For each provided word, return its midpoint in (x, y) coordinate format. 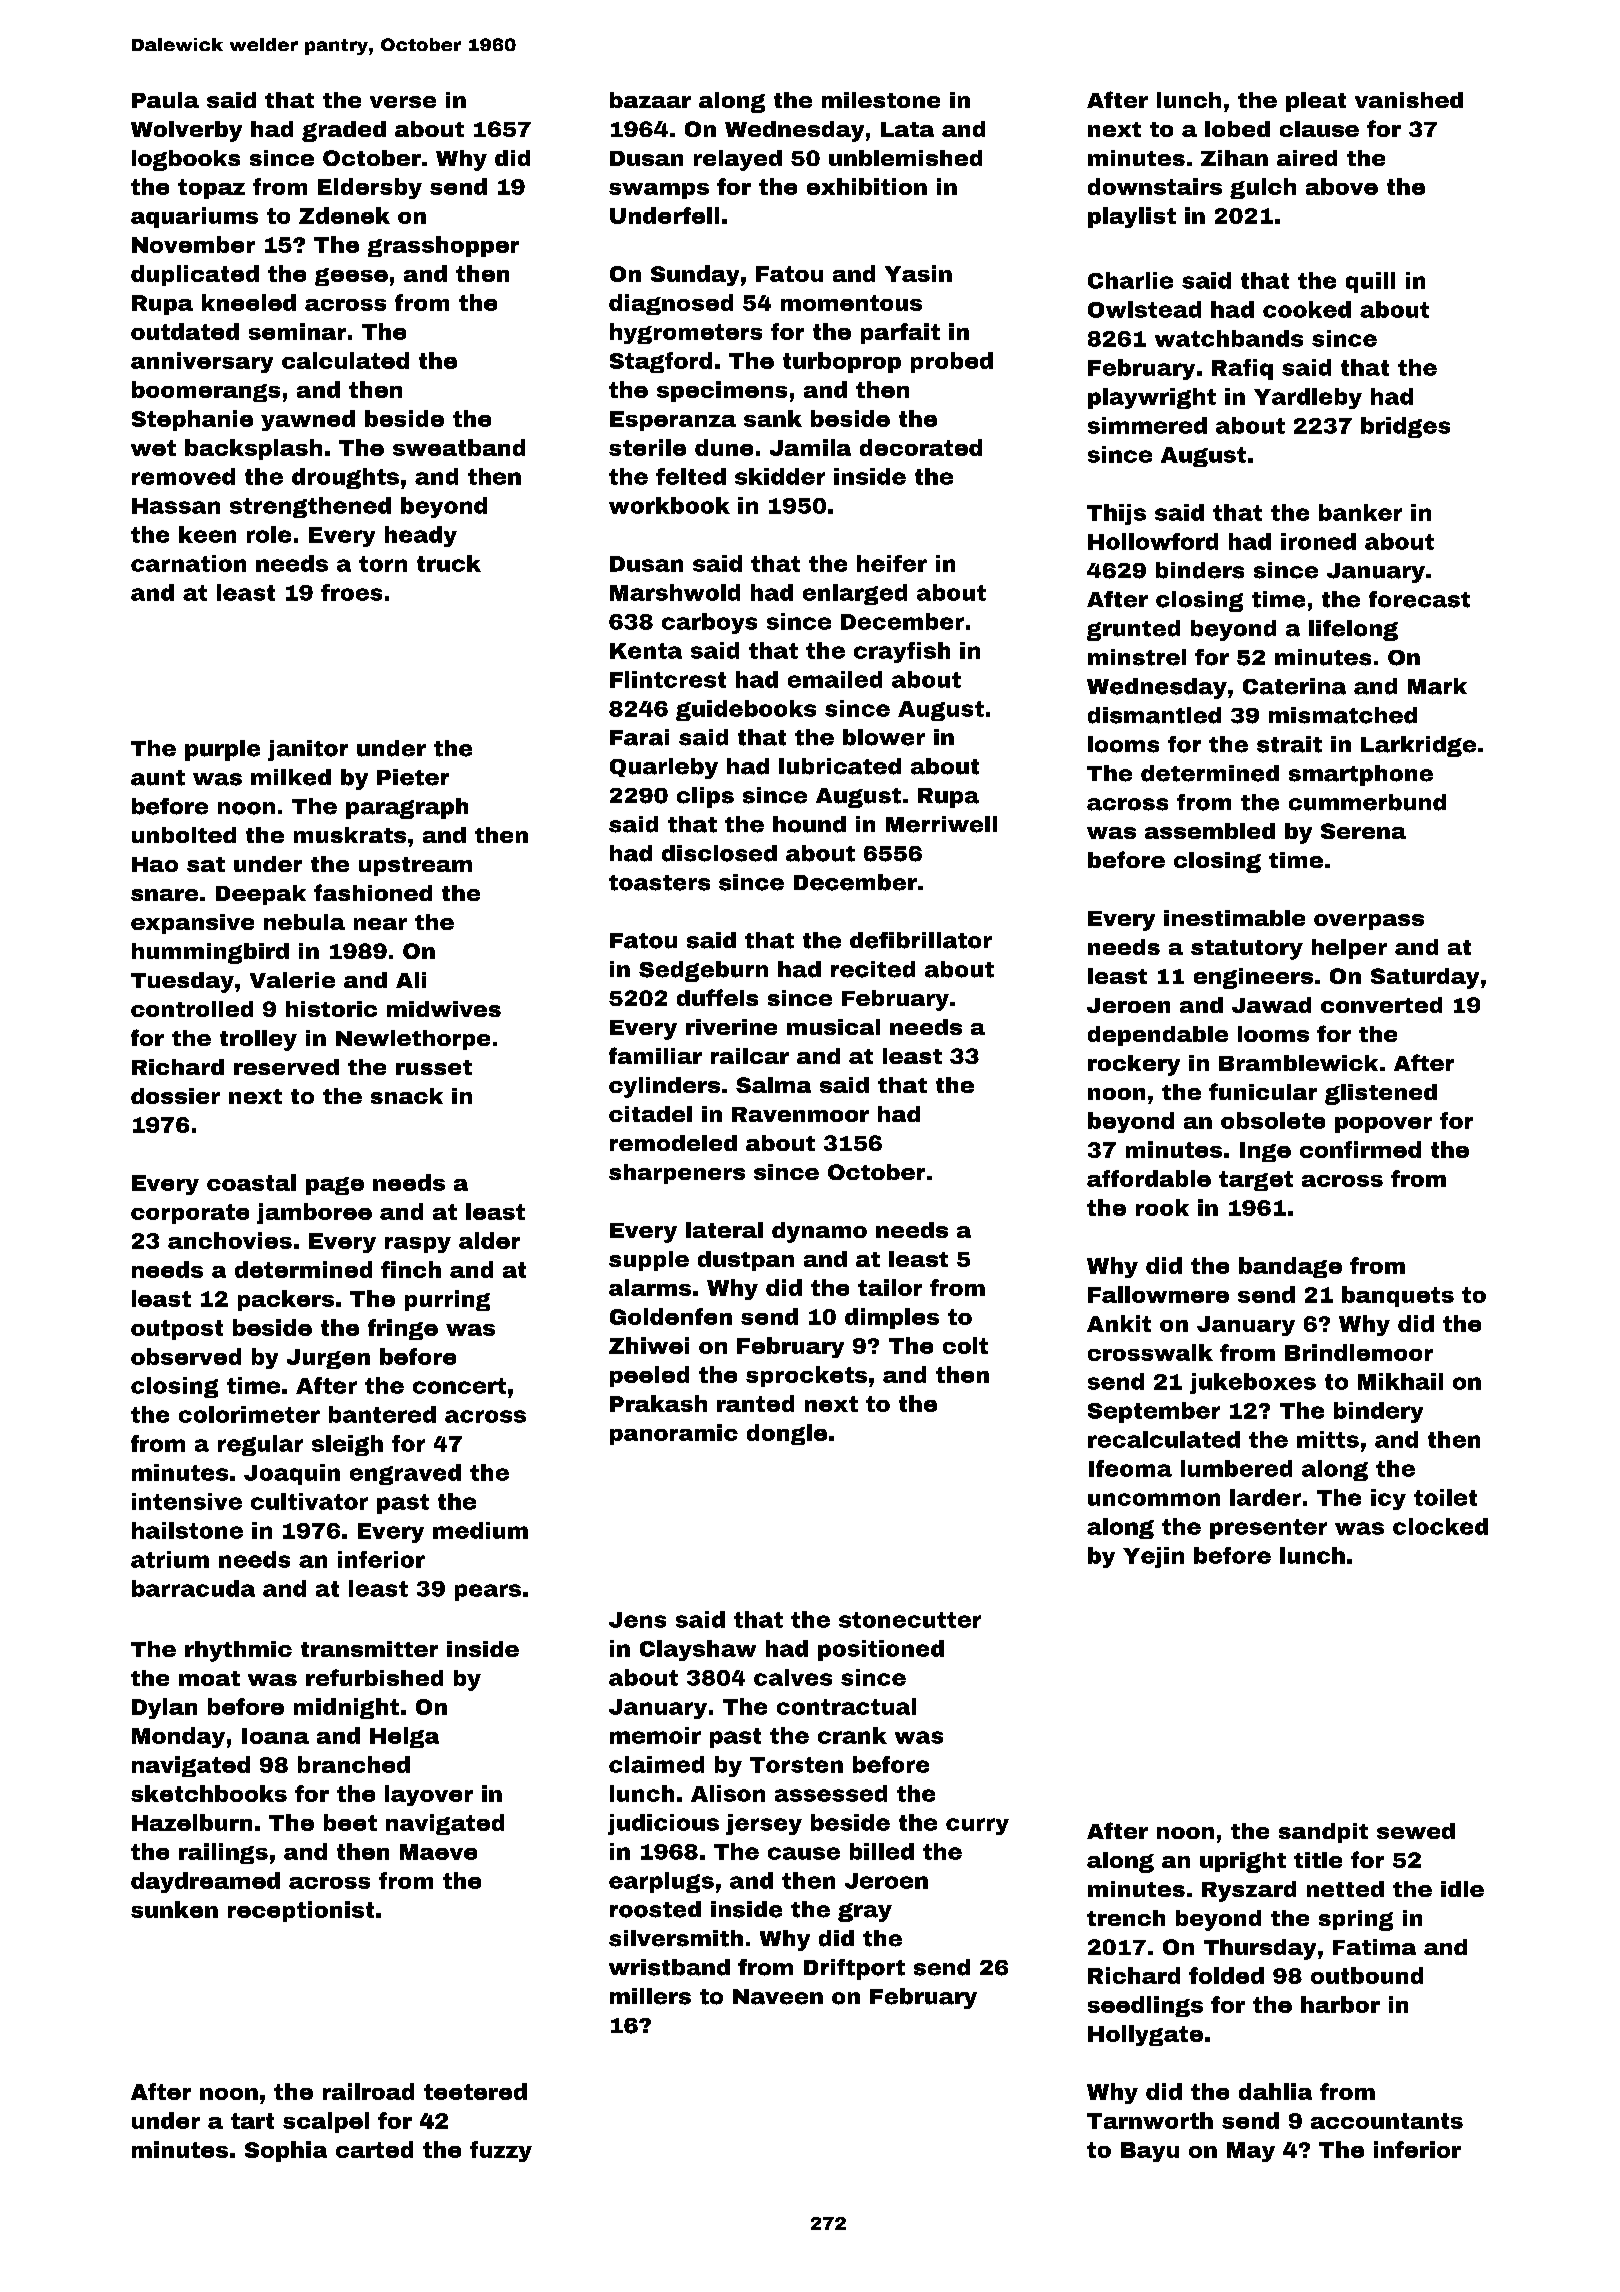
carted (374, 2149)
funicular (1263, 1091)
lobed (1237, 129)
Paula (165, 100)
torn (383, 564)
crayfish (902, 652)
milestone (881, 100)
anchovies (230, 1240)
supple (649, 1261)
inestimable (1234, 918)
